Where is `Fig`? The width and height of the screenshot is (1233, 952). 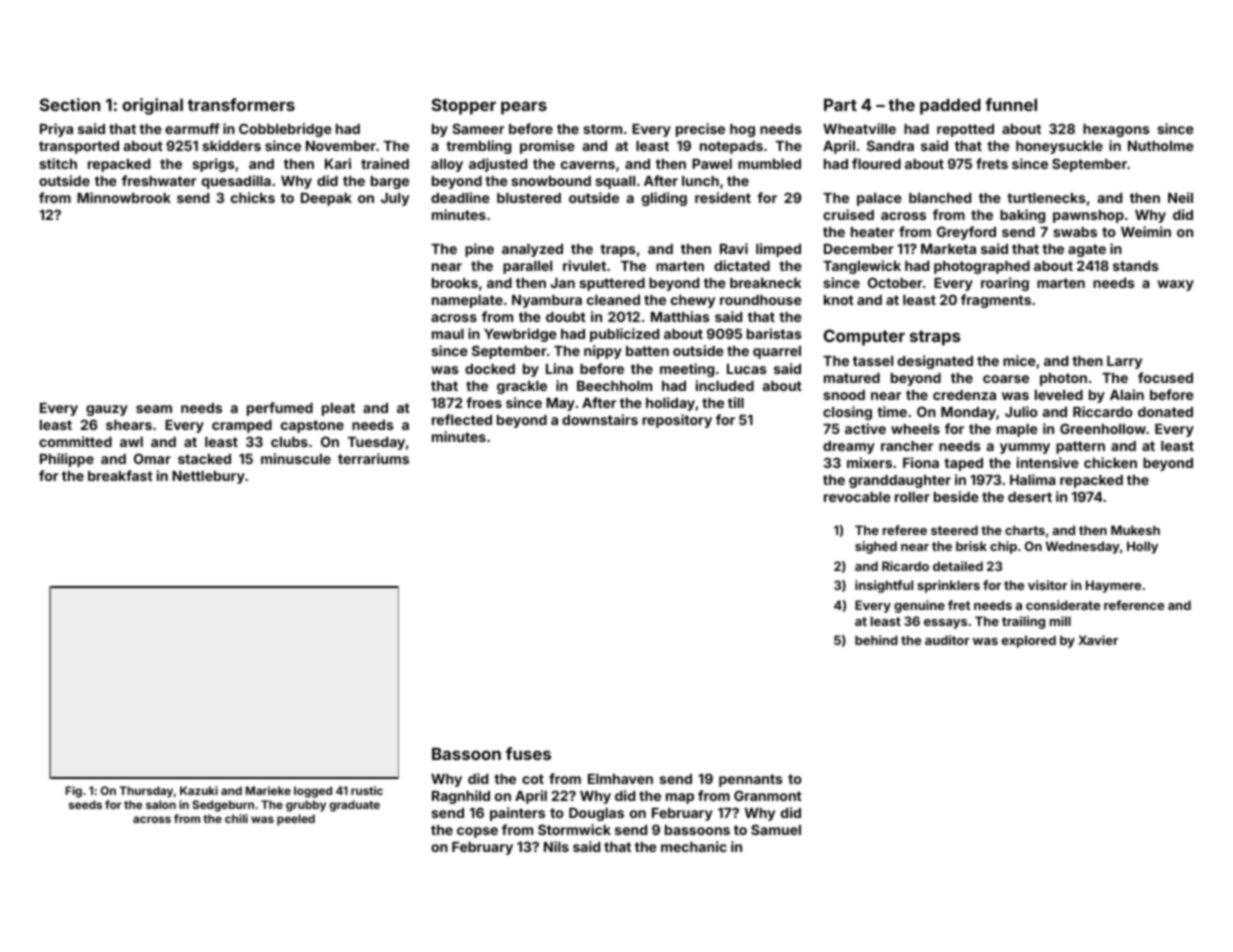
Fig is located at coordinates (74, 792).
